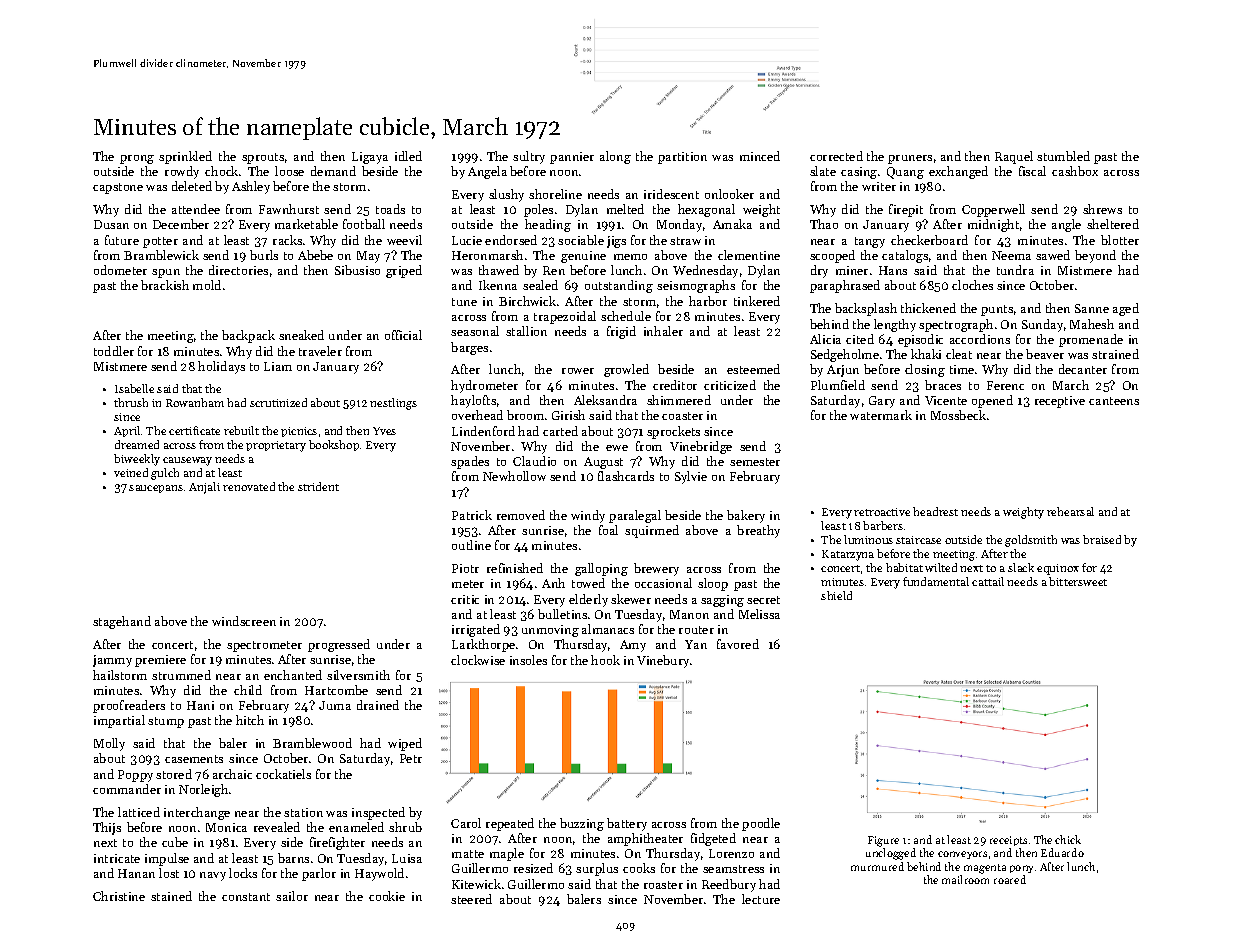  Describe the element at coordinates (733, 869) in the screenshot. I see `seamstress` at that location.
